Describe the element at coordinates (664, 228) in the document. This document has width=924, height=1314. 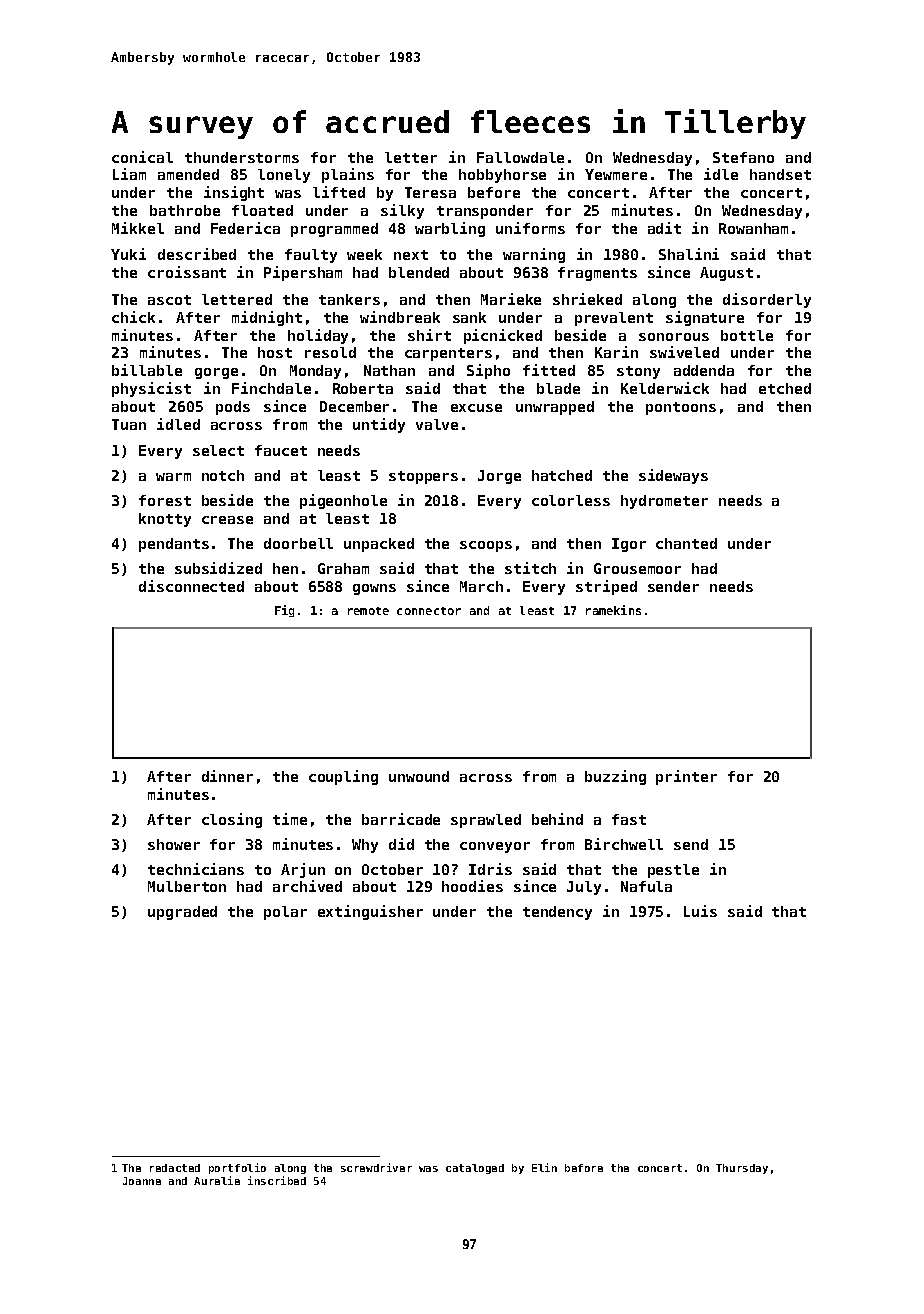
I see `adit` at that location.
